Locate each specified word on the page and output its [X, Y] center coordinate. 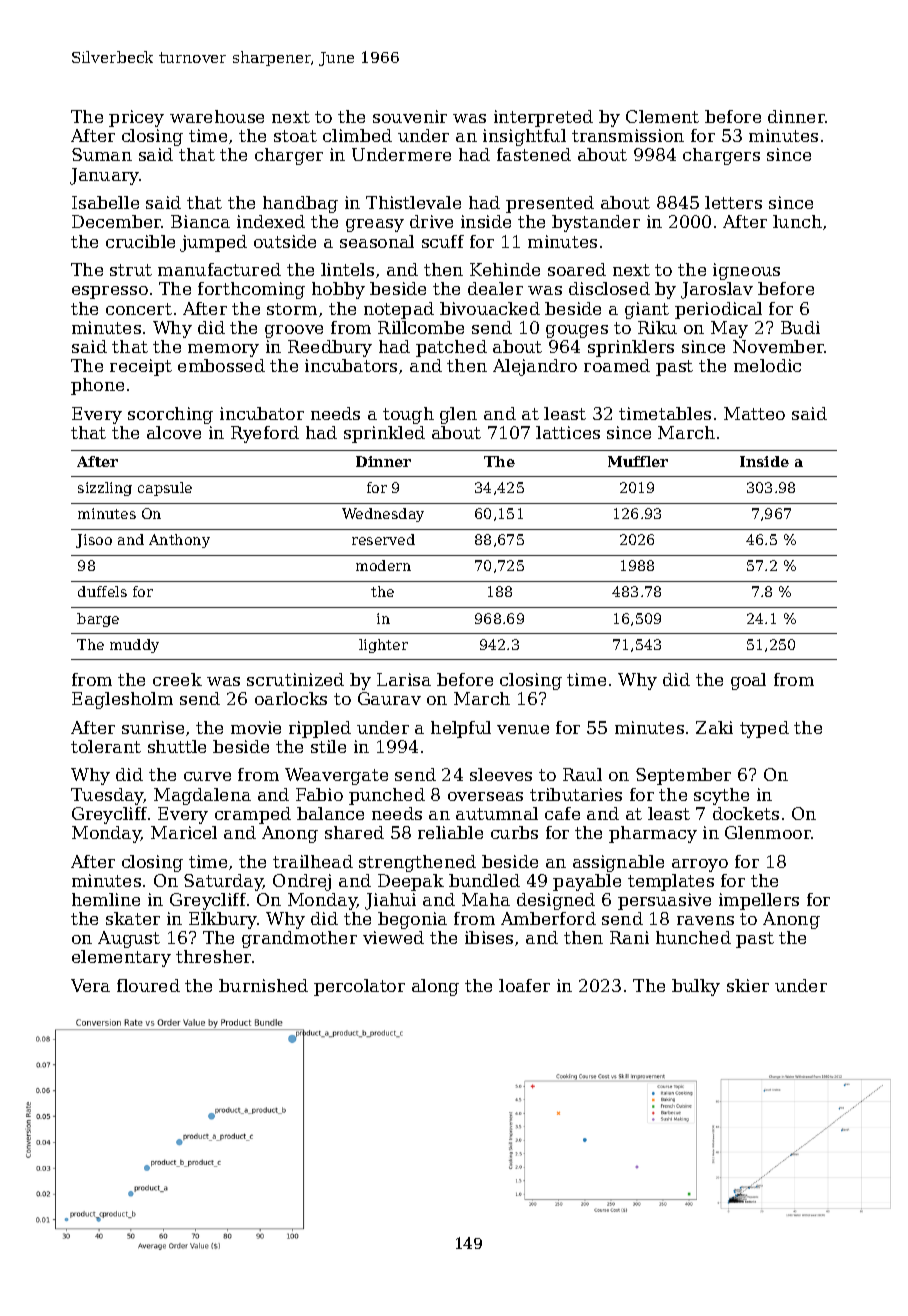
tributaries [576, 794]
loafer [524, 985]
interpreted [543, 118]
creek [177, 679]
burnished [263, 985]
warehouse [217, 116]
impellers [759, 901]
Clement [662, 116]
